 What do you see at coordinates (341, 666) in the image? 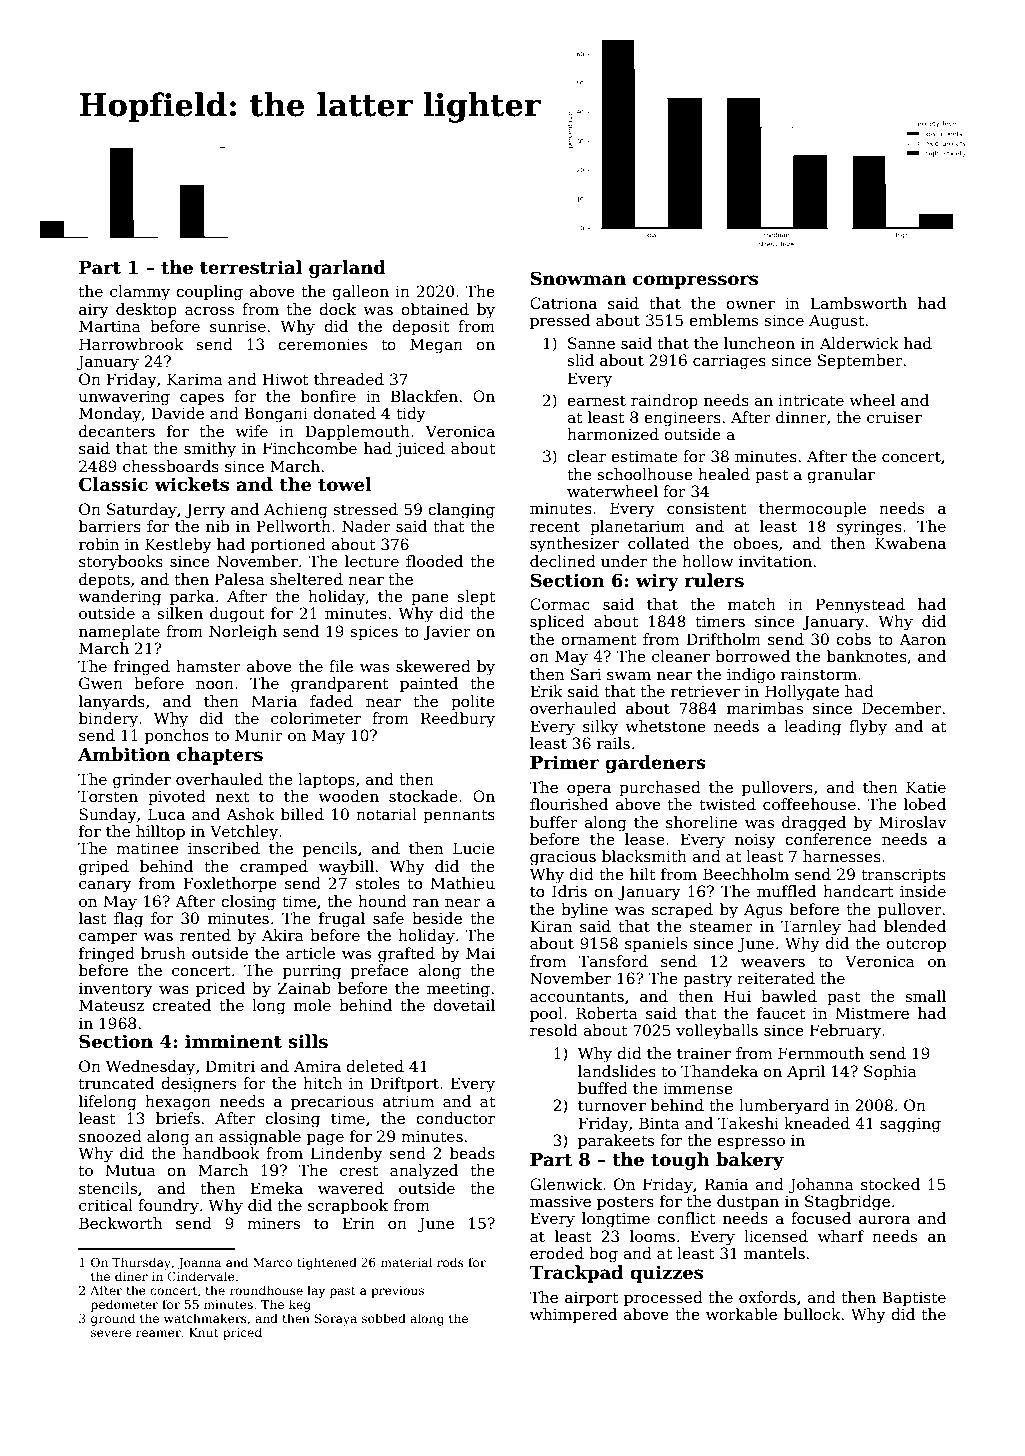
I see `file` at bounding box center [341, 666].
